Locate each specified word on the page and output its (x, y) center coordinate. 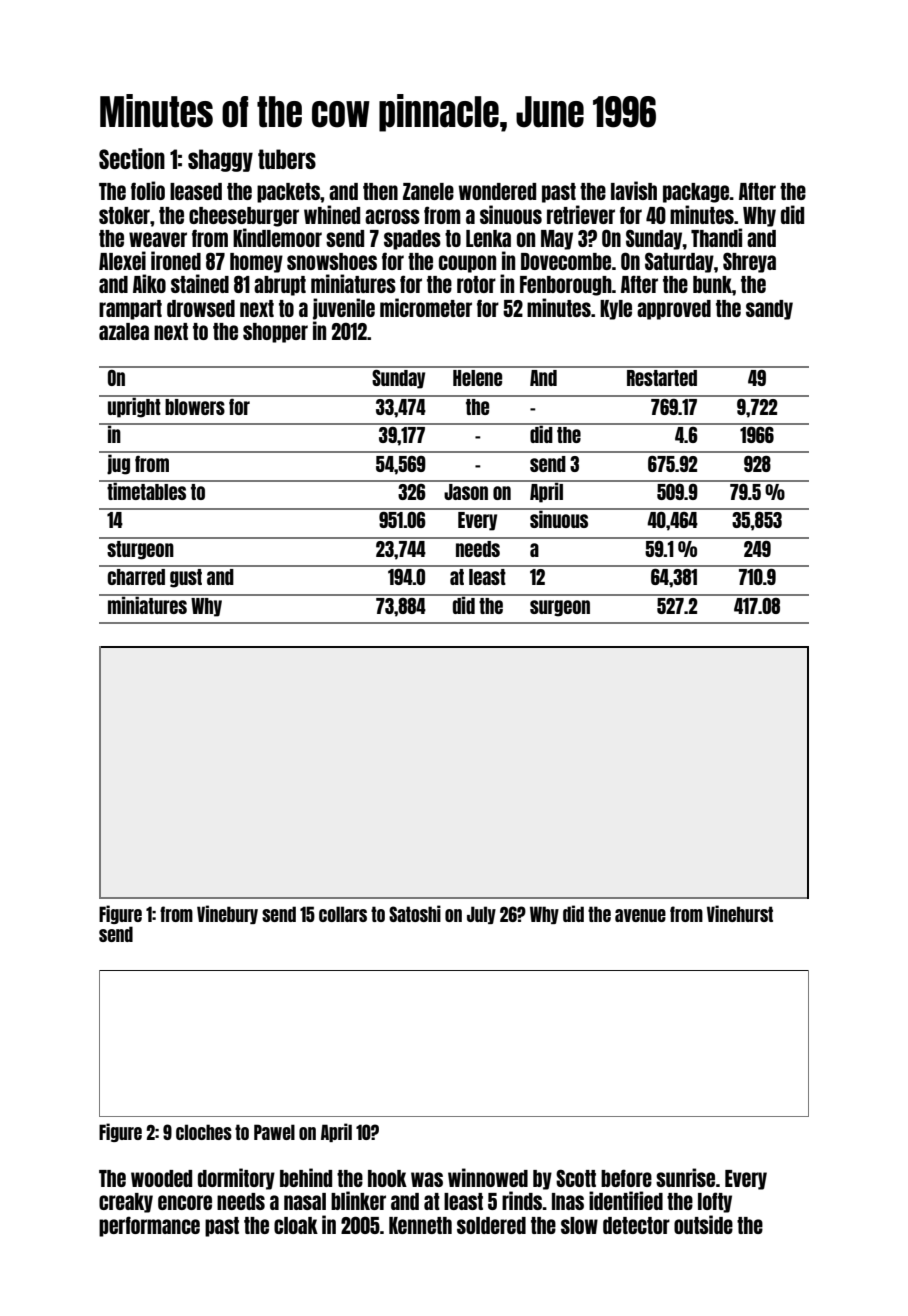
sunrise (685, 1177)
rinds (522, 1200)
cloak (296, 1225)
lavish (634, 190)
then (380, 191)
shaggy (220, 160)
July (481, 915)
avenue (640, 915)
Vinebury (227, 914)
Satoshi (415, 913)
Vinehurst (740, 913)
